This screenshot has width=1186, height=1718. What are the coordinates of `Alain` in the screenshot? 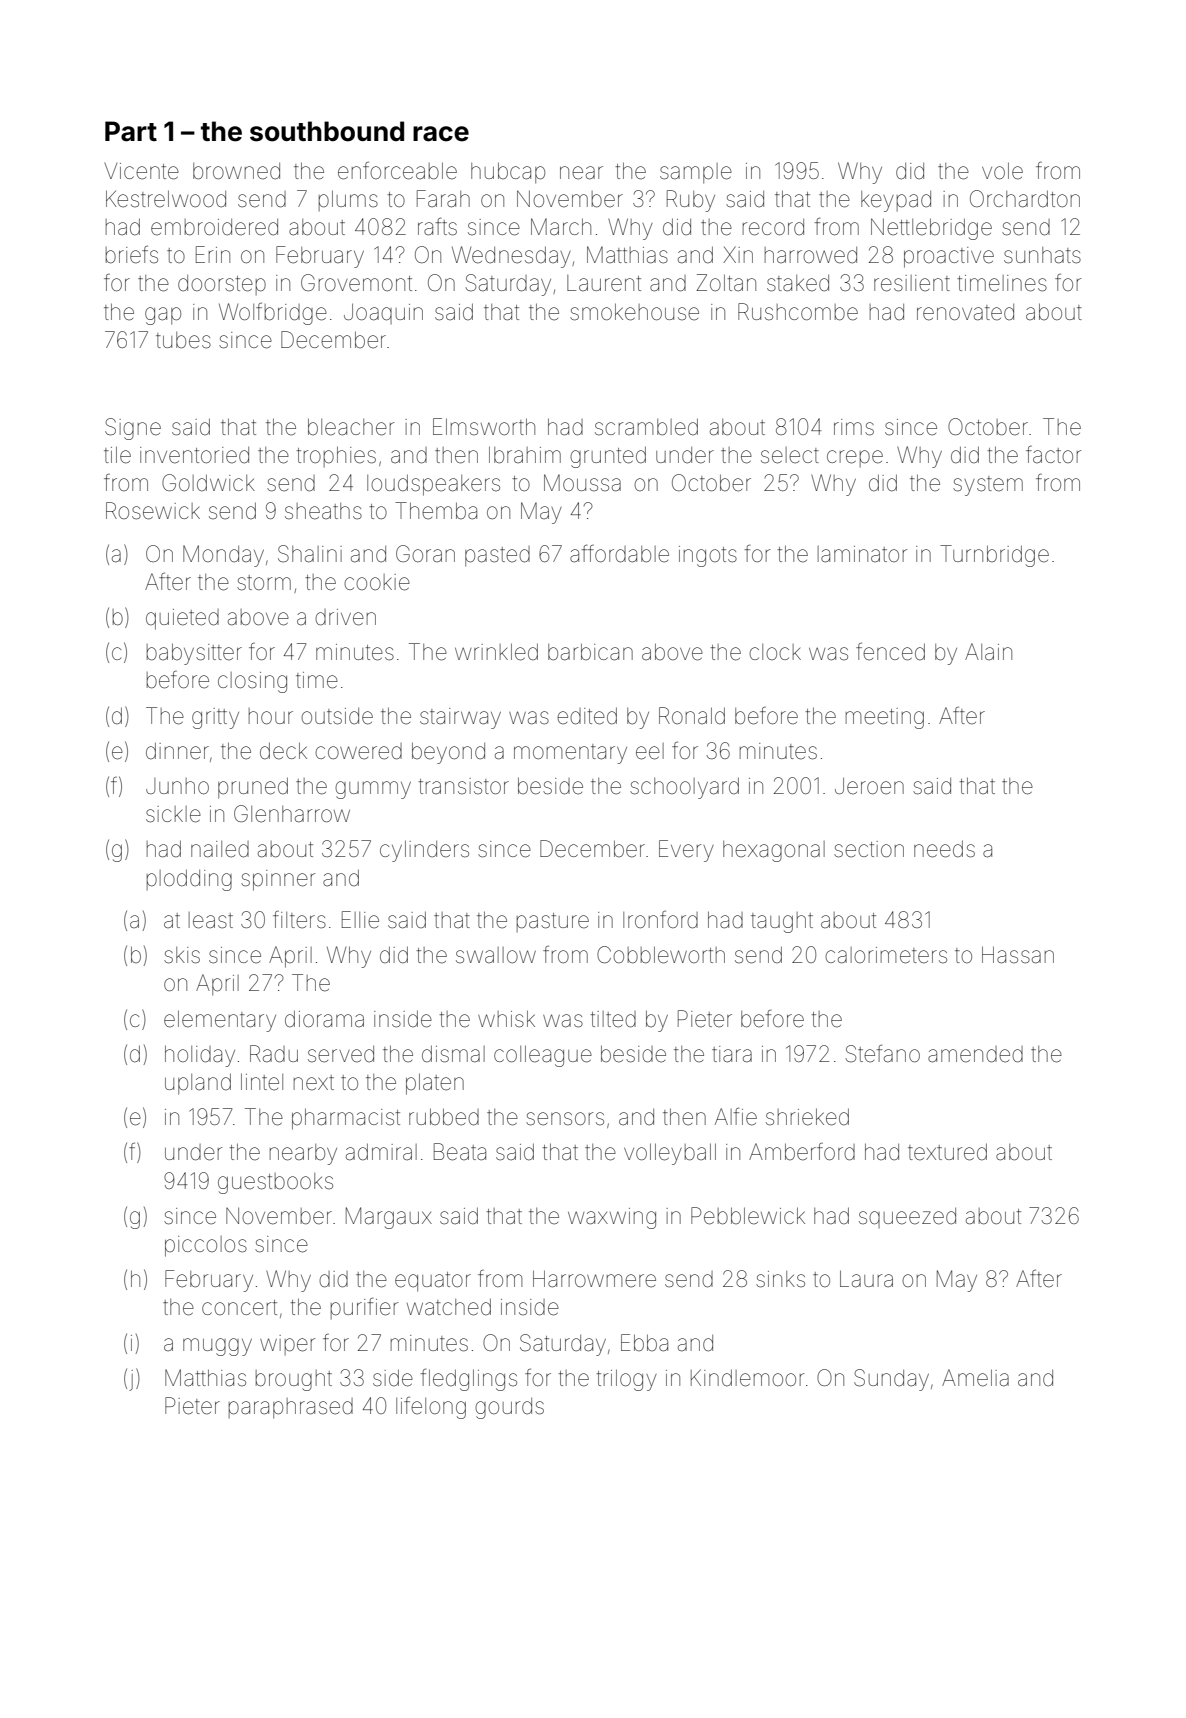 It's located at (988, 651).
